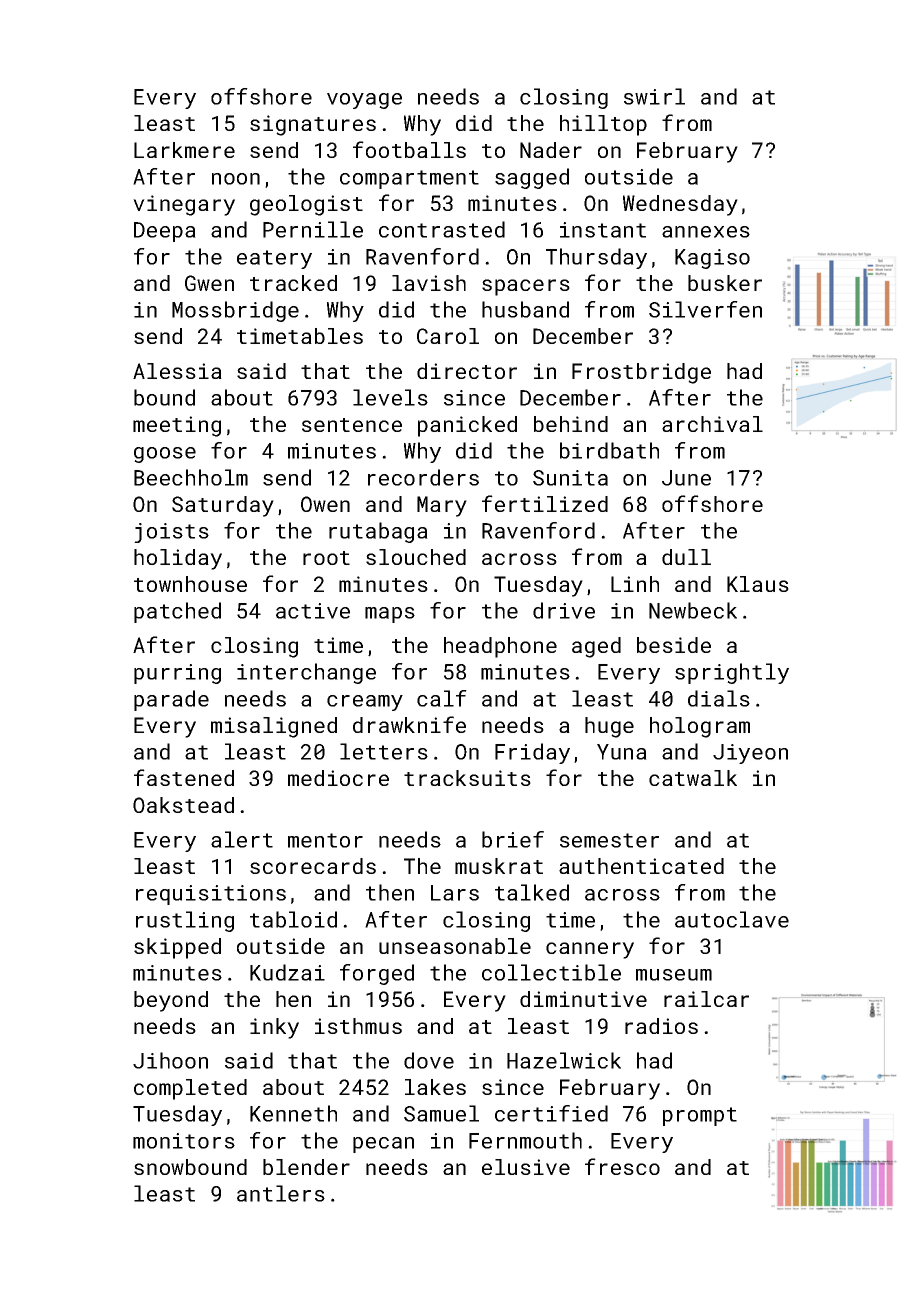  What do you see at coordinates (274, 1028) in the document?
I see `inky` at bounding box center [274, 1028].
